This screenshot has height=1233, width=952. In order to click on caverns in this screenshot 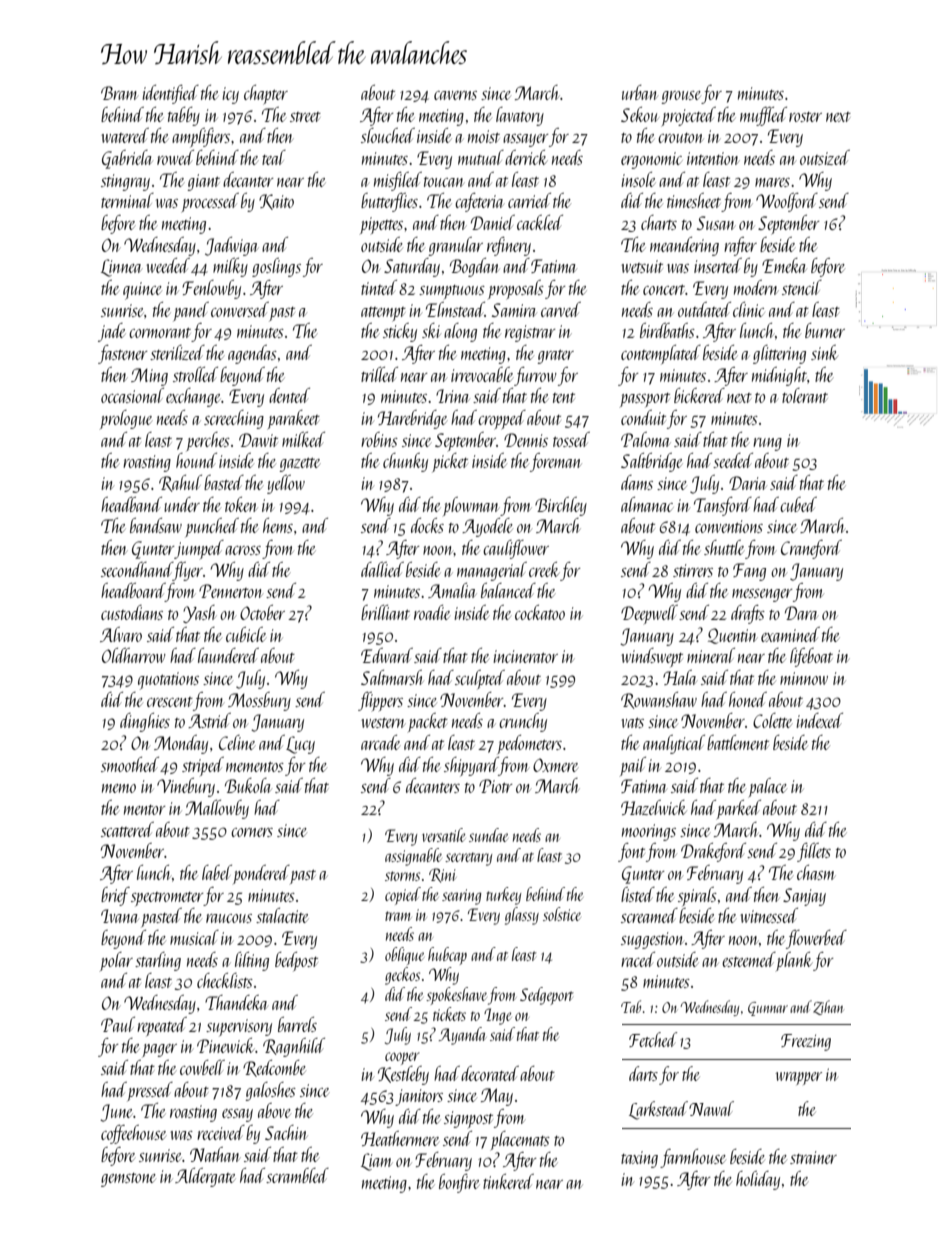, I will do `click(455, 95)`.
